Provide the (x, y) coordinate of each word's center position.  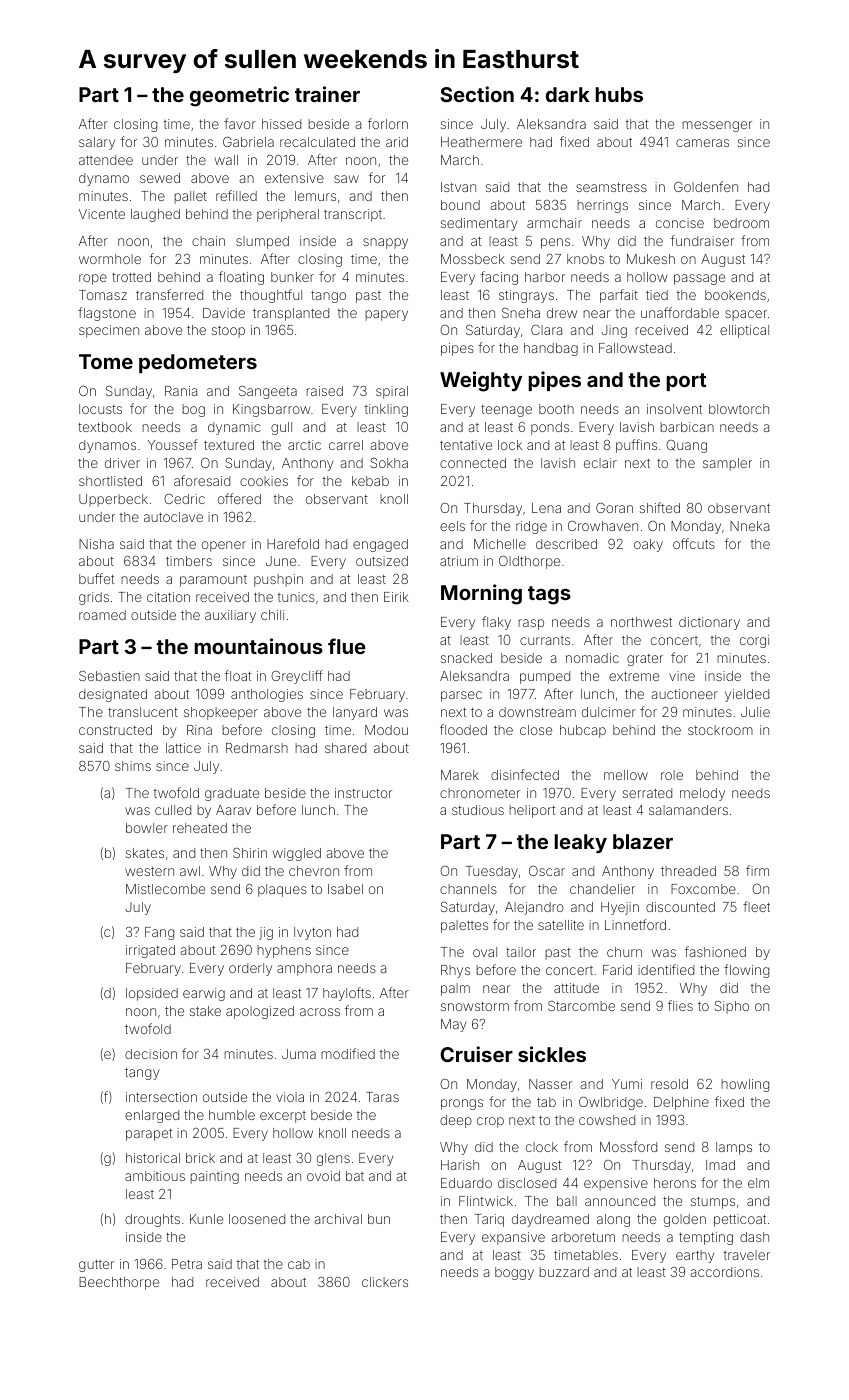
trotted (131, 277)
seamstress (611, 187)
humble (232, 1115)
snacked (466, 658)
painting (214, 1177)
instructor (363, 793)
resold (669, 1084)
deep (456, 1121)
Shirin (250, 853)
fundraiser (702, 240)
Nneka (749, 526)
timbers (189, 561)
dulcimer (609, 712)
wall (226, 160)
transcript (353, 215)
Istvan (458, 187)
